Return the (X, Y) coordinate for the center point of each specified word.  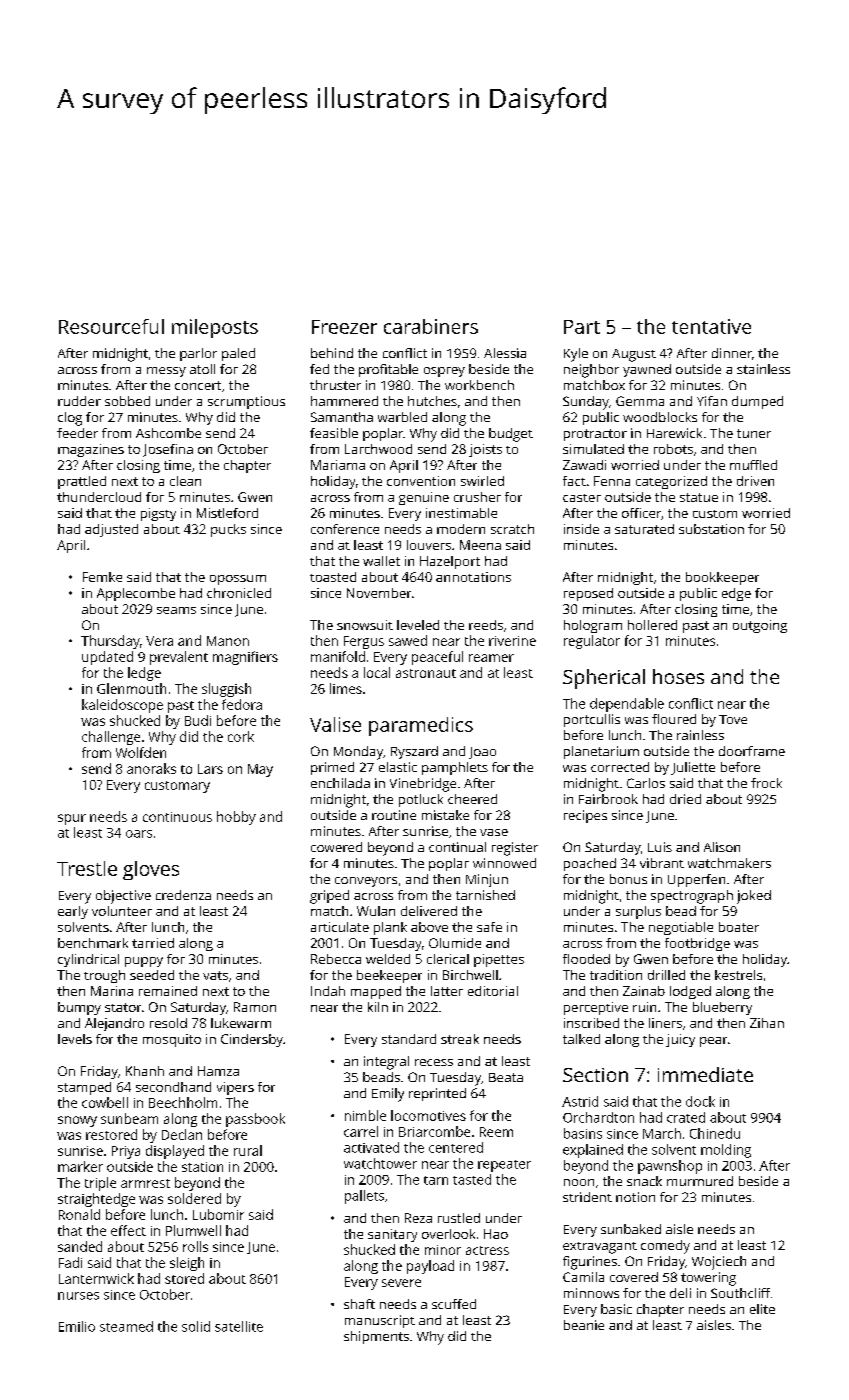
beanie (584, 1325)
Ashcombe (168, 433)
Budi (198, 720)
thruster (335, 385)
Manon (228, 641)
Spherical (604, 679)
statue (699, 497)
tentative (711, 326)
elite (762, 1309)
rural (248, 1150)
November (379, 593)
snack (644, 1181)
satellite (239, 1326)
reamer (491, 658)
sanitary (392, 1235)
